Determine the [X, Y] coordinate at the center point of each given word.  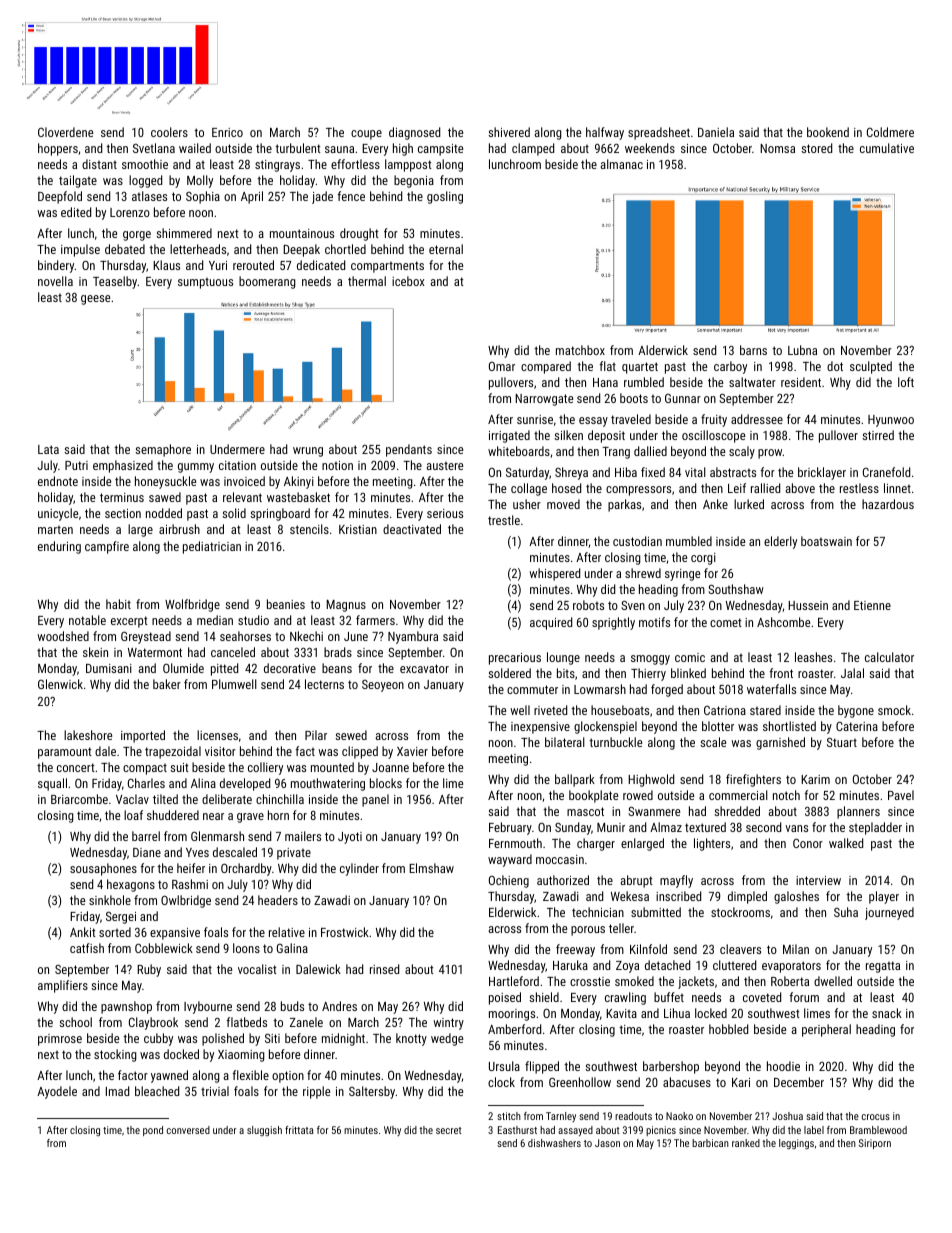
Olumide [183, 668]
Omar [502, 366]
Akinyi [299, 482]
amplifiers [63, 986]
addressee [757, 419]
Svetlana [154, 148]
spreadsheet [659, 133]
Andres [339, 1006]
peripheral [826, 1030]
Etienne [872, 605]
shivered [509, 132]
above [800, 488]
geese [95, 300]
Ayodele [57, 1092]
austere [444, 466]
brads [338, 652]
